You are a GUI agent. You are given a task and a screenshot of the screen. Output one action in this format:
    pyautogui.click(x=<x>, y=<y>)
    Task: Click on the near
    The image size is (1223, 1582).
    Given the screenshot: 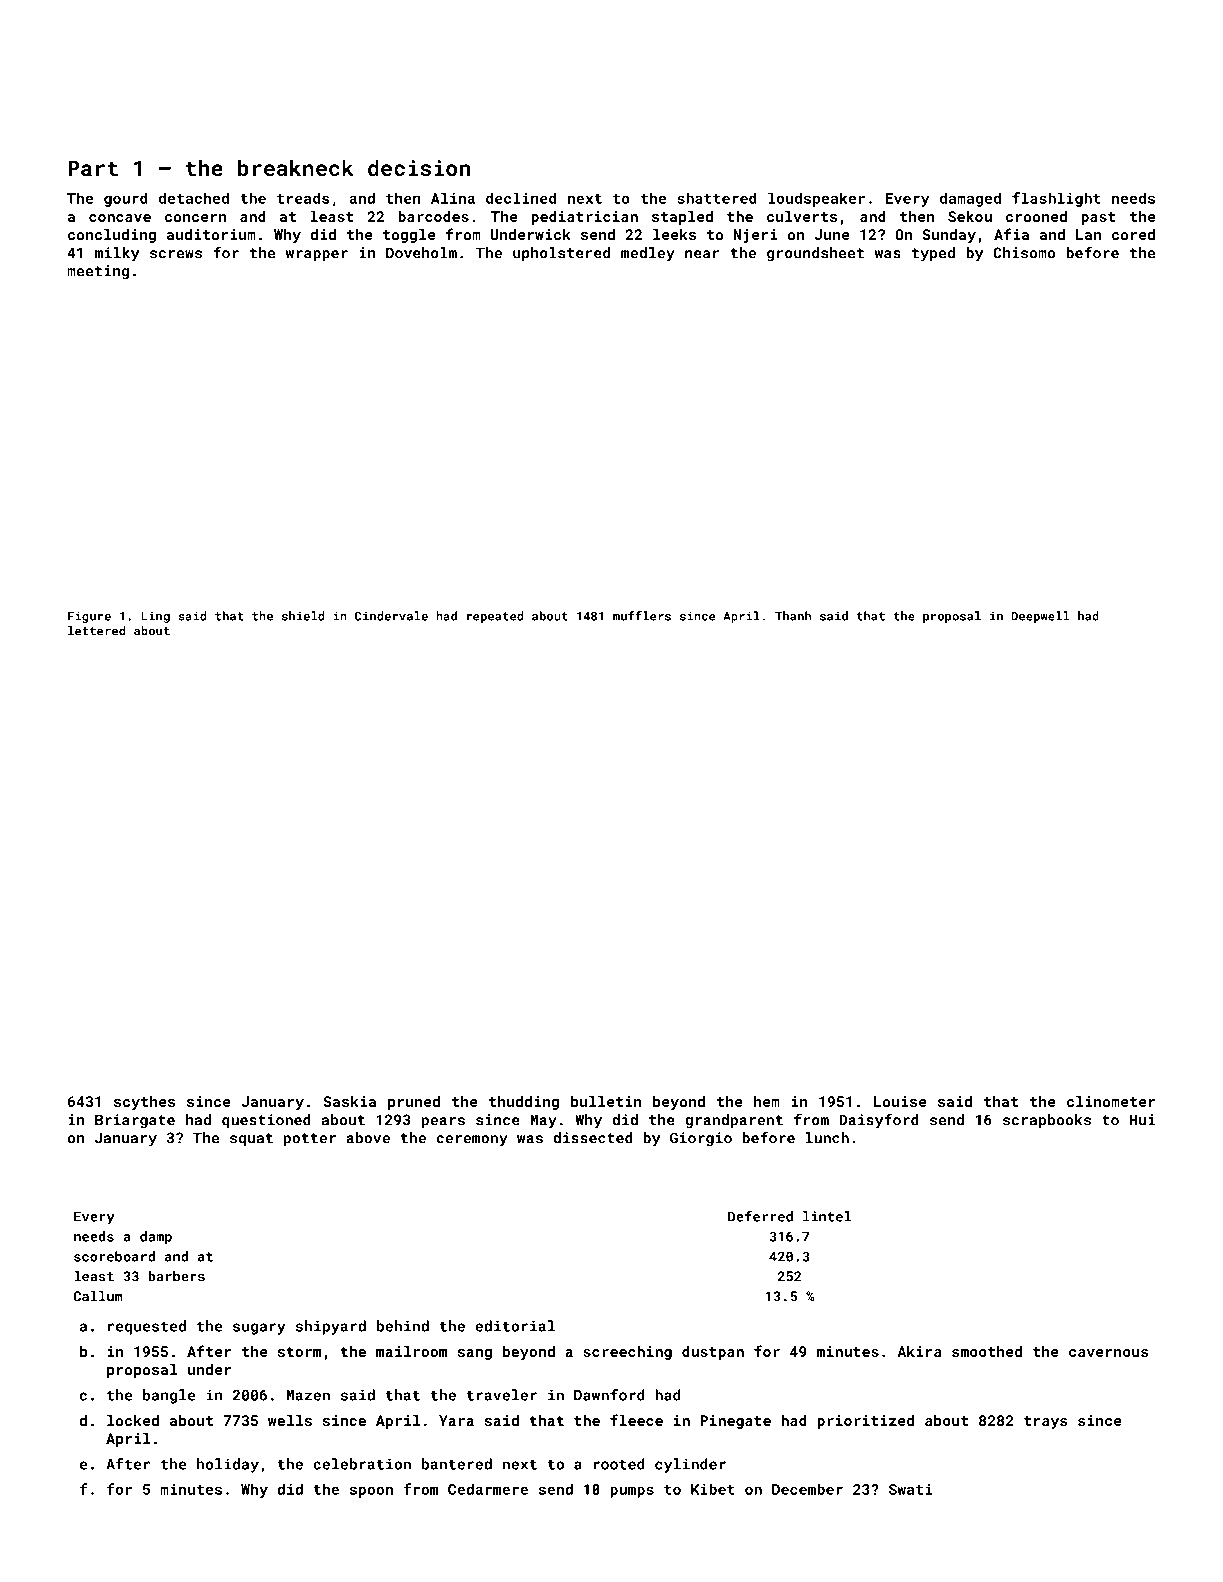 What is the action you would take?
    pyautogui.click(x=702, y=254)
